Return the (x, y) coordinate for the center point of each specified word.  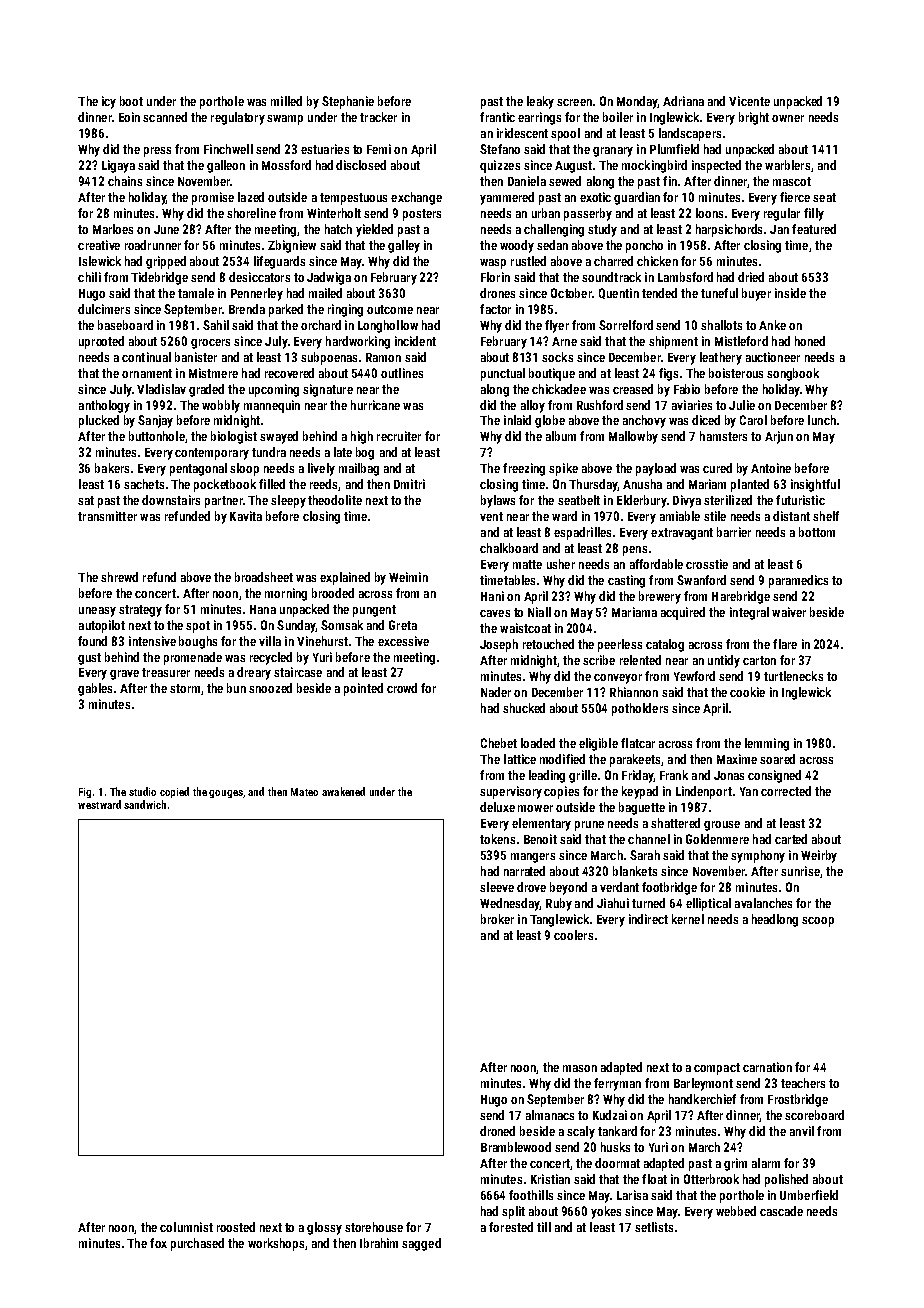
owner (788, 118)
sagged (421, 1244)
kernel (688, 919)
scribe (599, 660)
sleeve (497, 887)
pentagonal (198, 469)
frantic (497, 117)
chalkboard (509, 548)
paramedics (798, 581)
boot (131, 101)
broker (497, 919)
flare (785, 644)
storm (185, 688)
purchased (197, 1244)
